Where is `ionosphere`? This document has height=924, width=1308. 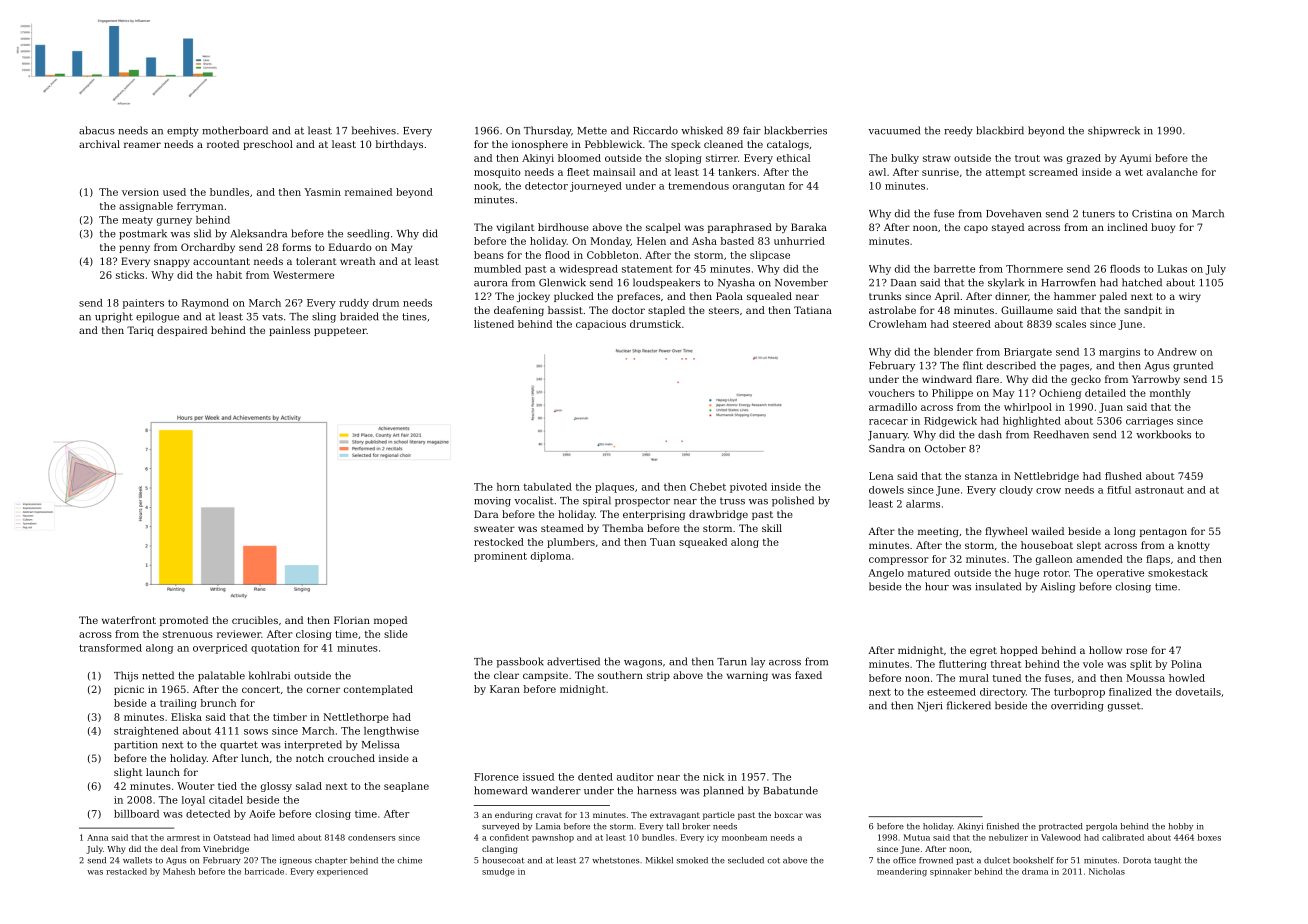
ionosphere is located at coordinates (540, 145).
